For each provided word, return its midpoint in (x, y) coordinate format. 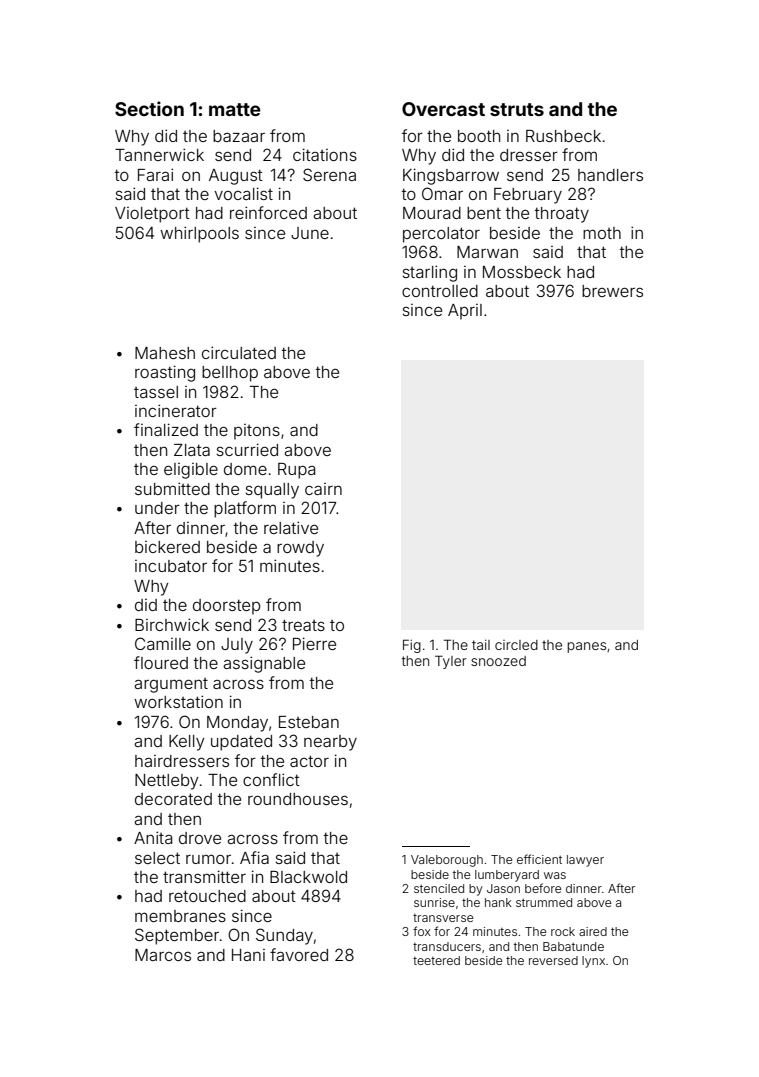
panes (586, 647)
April (465, 312)
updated (241, 743)
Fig (412, 646)
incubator (171, 566)
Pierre (314, 643)
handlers (610, 175)
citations (325, 154)
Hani (248, 955)
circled (516, 645)
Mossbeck (522, 272)
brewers (612, 291)
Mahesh (165, 353)
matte (235, 109)
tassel (156, 392)
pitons (257, 432)
